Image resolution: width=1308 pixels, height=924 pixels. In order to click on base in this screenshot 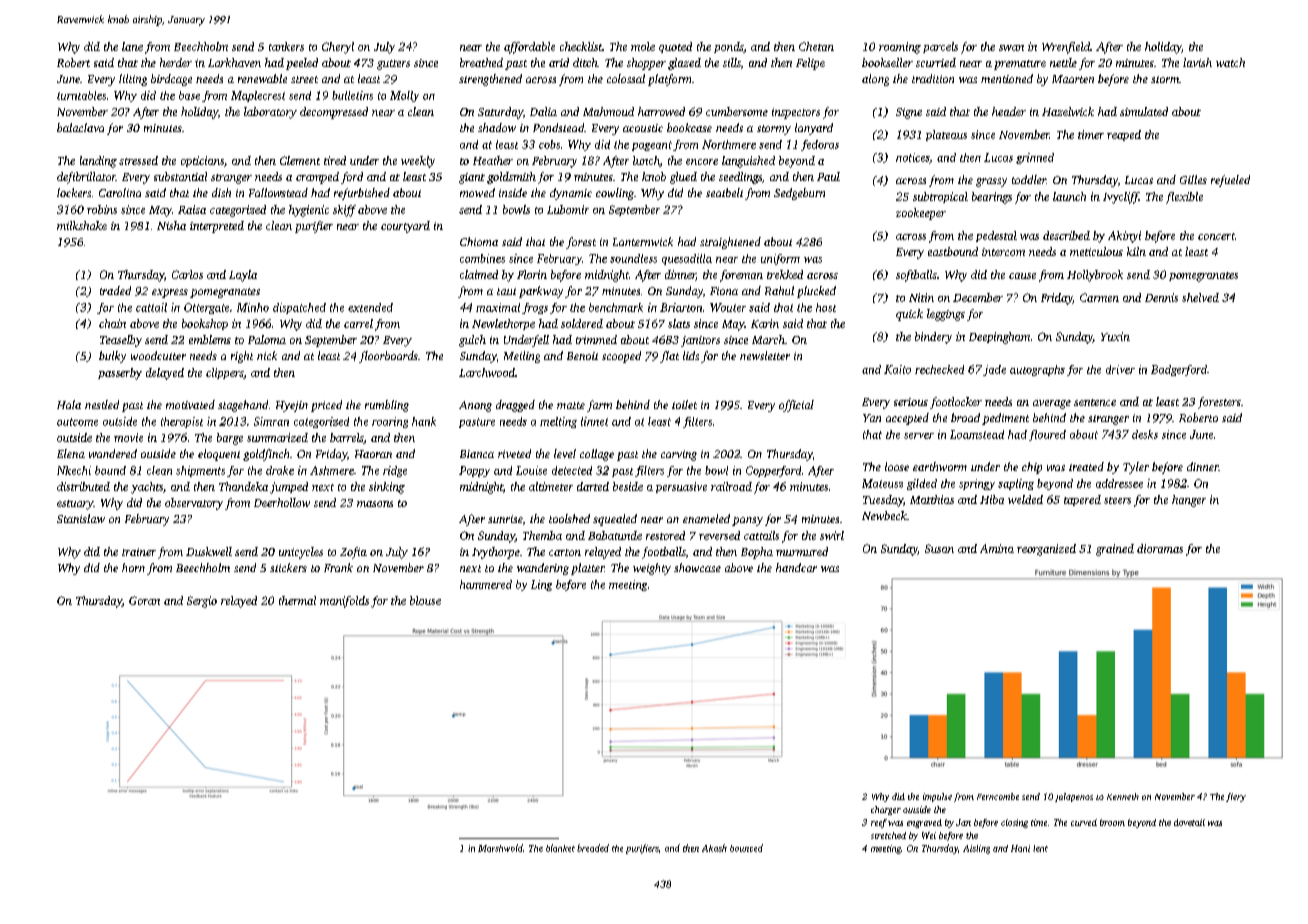, I will do `click(189, 95)`.
